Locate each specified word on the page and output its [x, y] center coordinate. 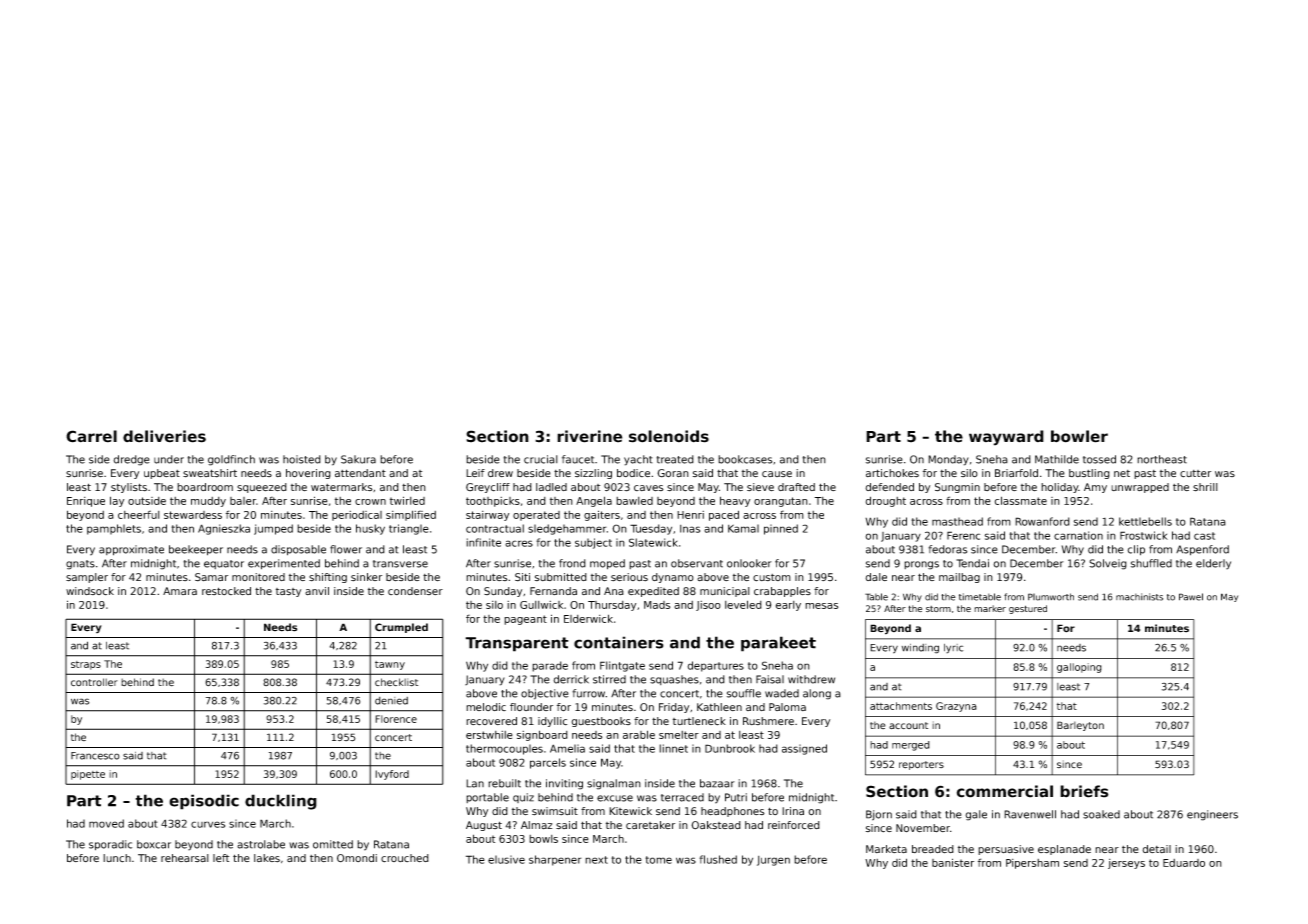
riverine [589, 436]
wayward [1006, 438]
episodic [204, 802]
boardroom [205, 487]
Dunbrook [730, 748]
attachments [901, 706]
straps [86, 665]
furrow [589, 693]
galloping [1079, 668]
